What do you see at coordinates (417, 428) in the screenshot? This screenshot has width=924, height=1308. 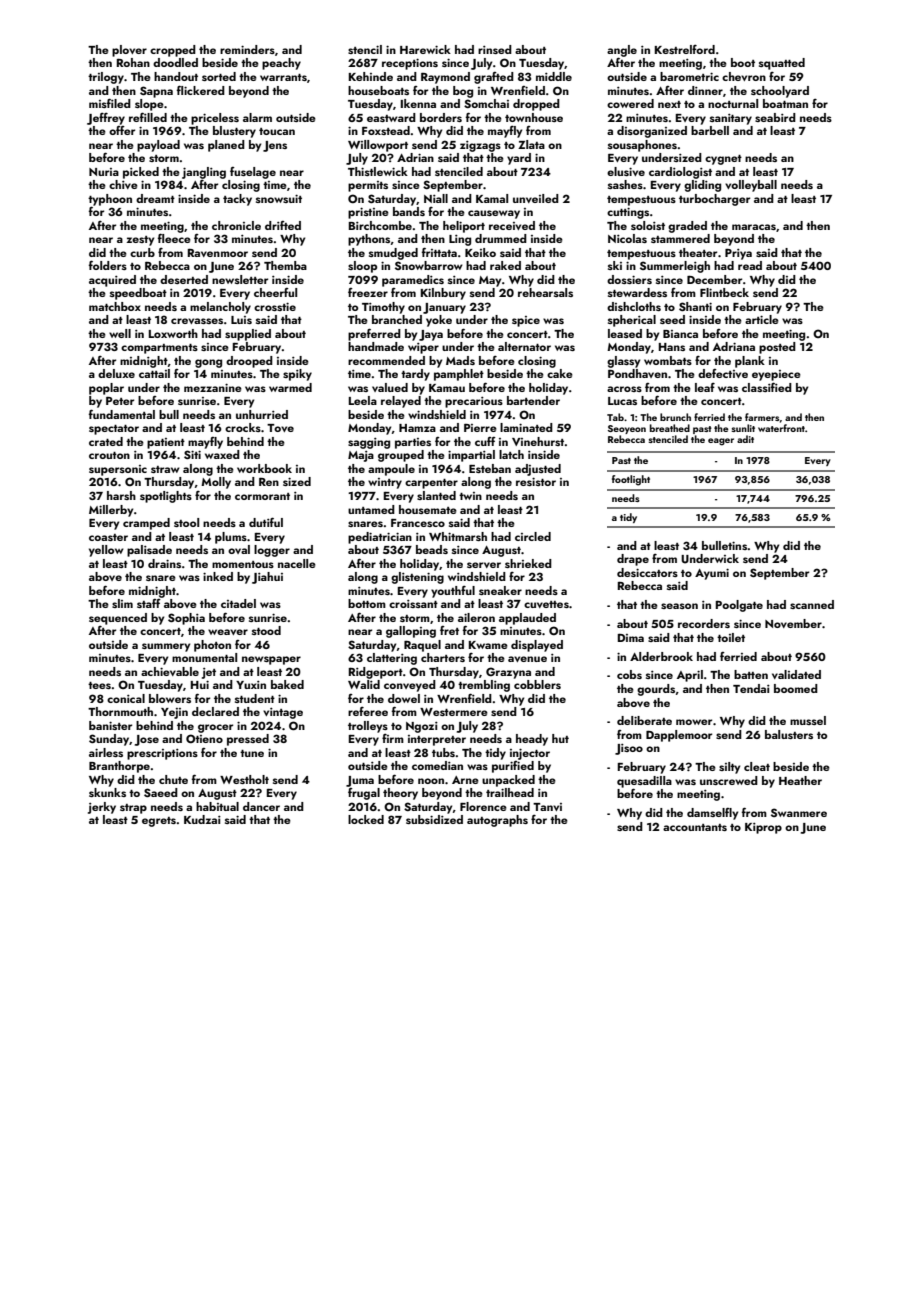 I see `Hamza` at bounding box center [417, 428].
